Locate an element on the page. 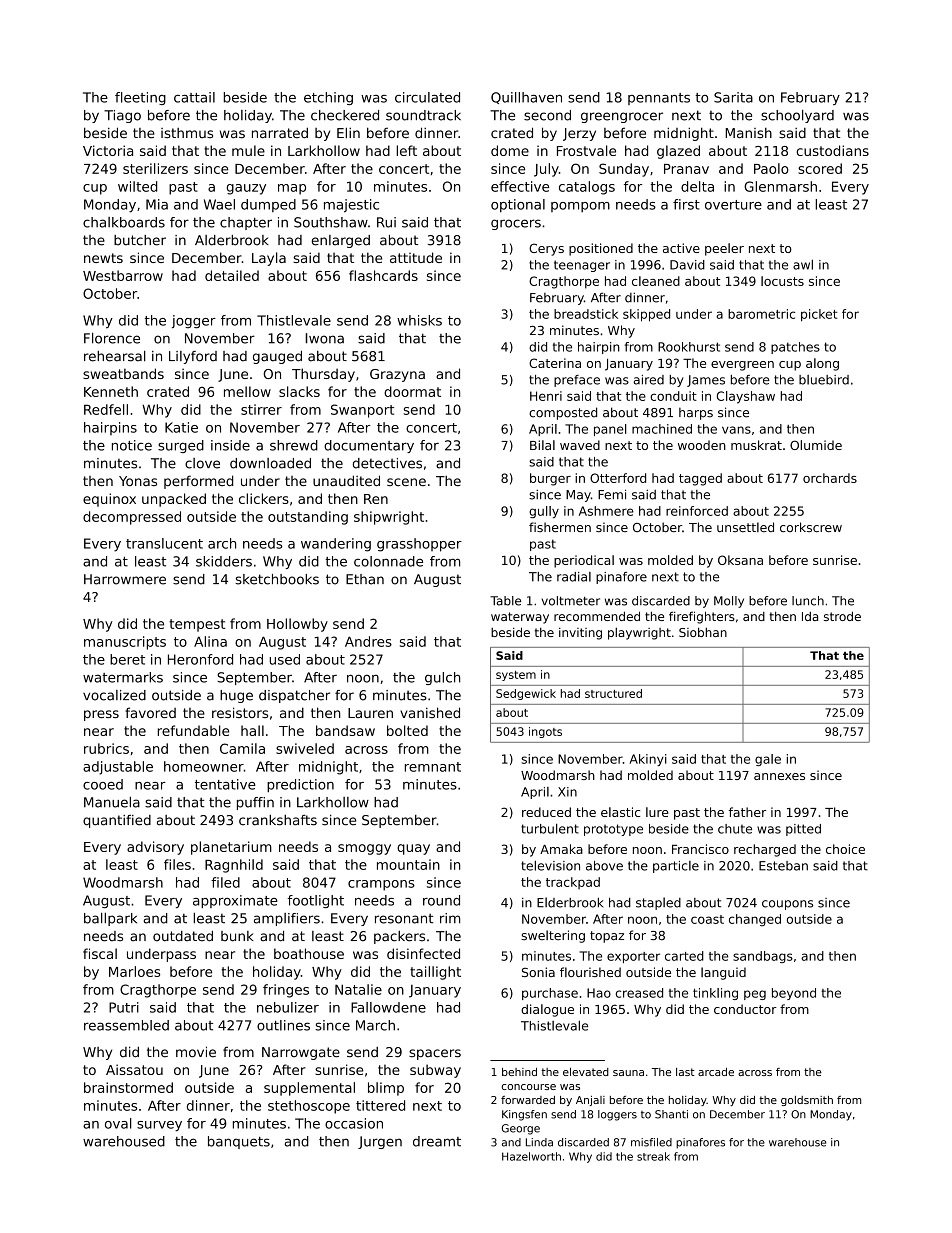  Hazelworth is located at coordinates (531, 1156).
